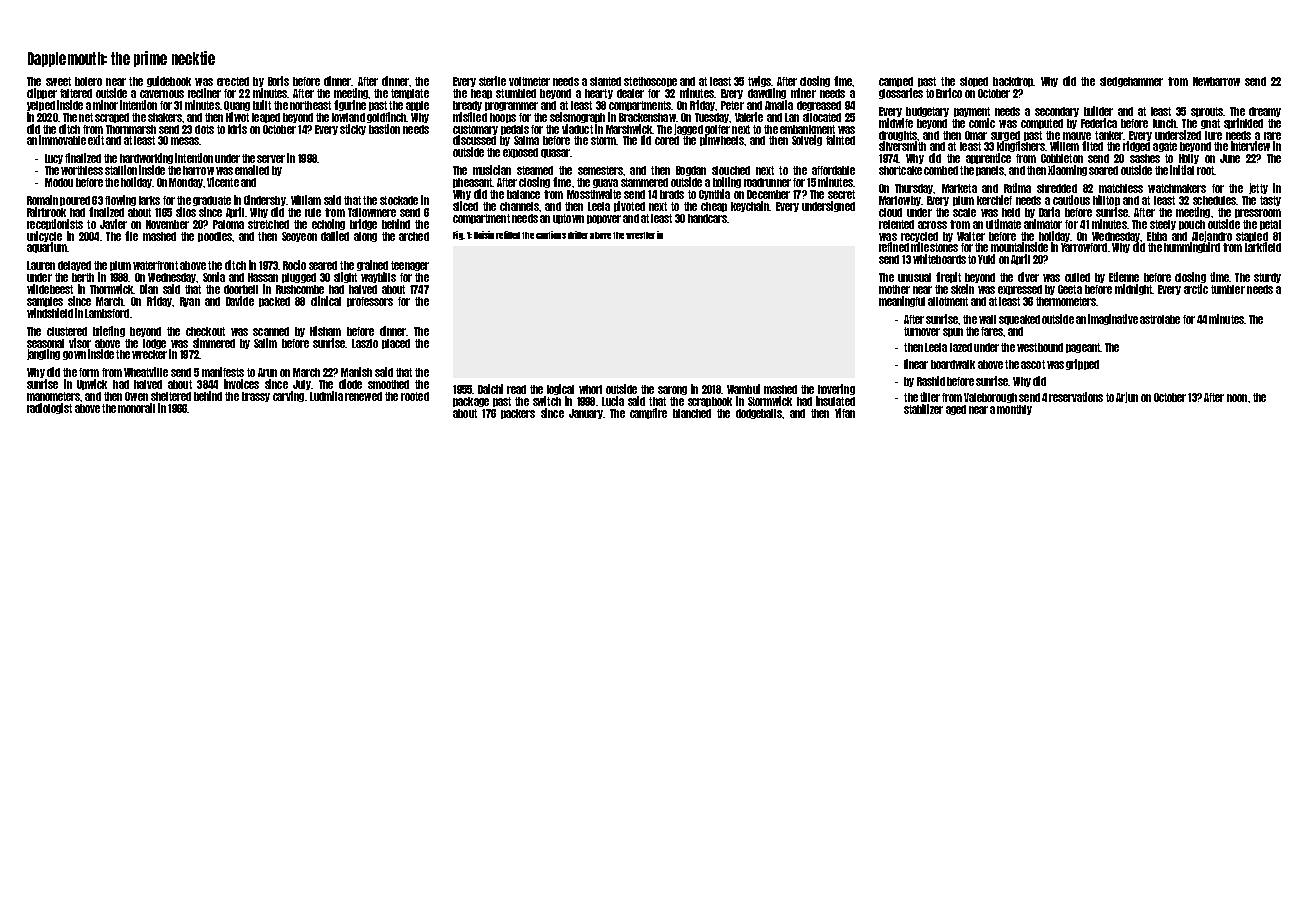  Describe the element at coordinates (605, 81) in the screenshot. I see `slanted` at that location.
